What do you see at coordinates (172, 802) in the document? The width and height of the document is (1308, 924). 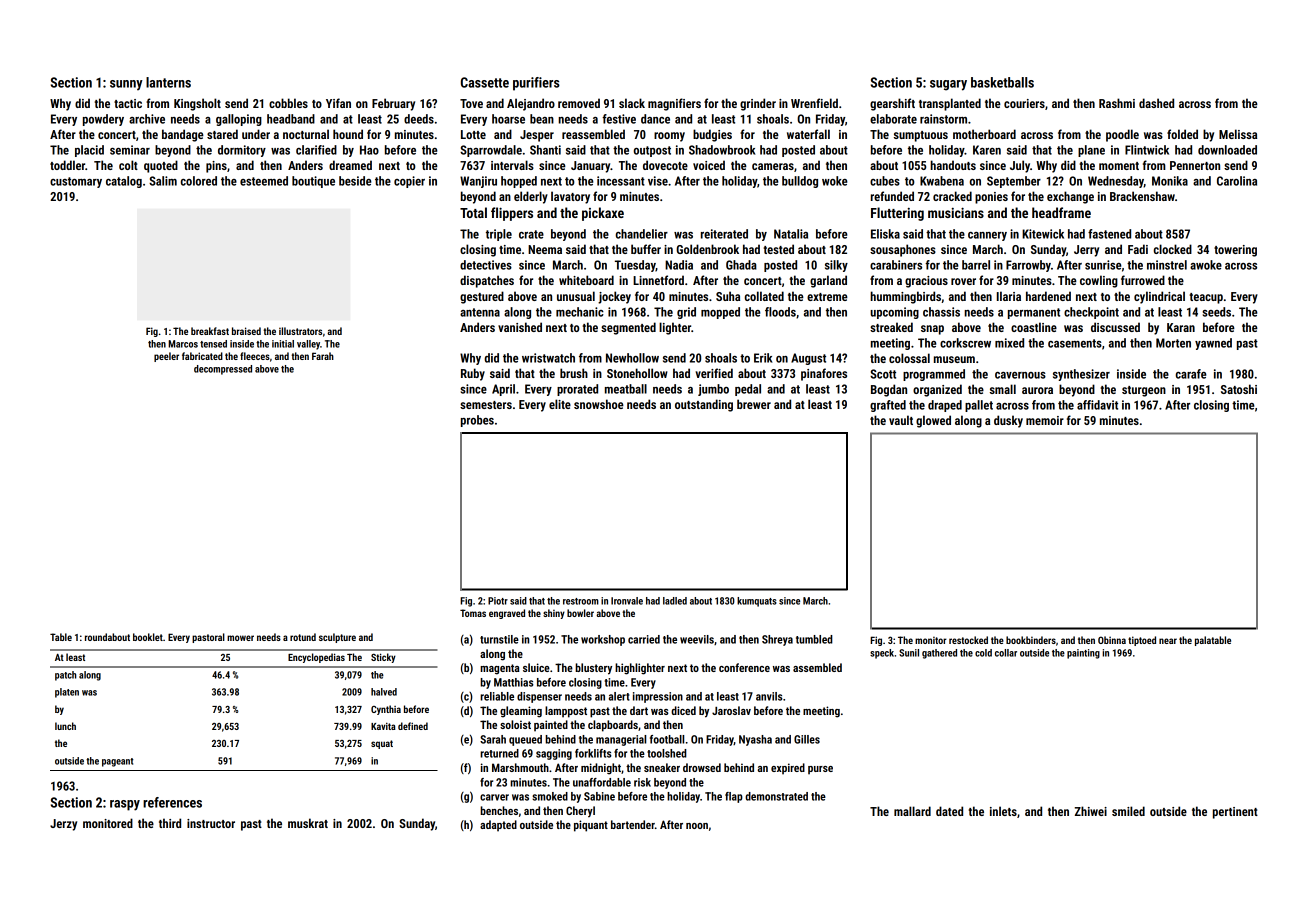 I see `references` at bounding box center [172, 802].
